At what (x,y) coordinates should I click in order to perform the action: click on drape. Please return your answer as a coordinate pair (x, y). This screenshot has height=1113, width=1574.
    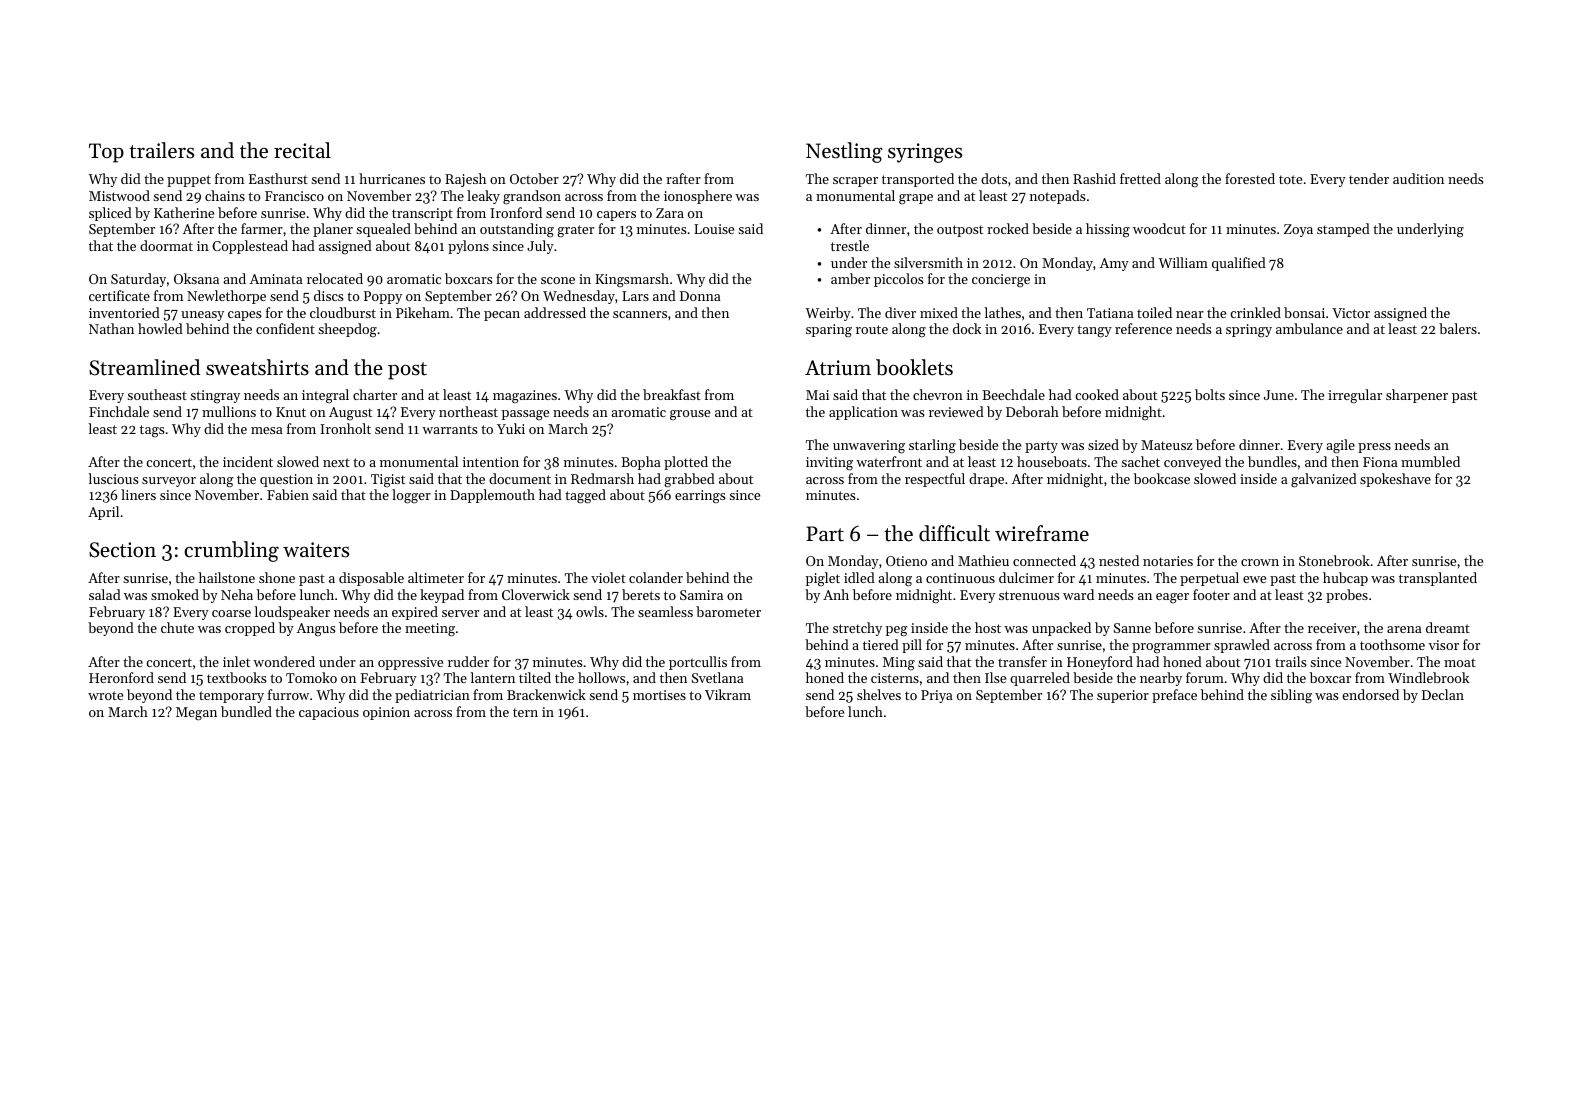
    Looking at the image, I should click on (986, 480).
